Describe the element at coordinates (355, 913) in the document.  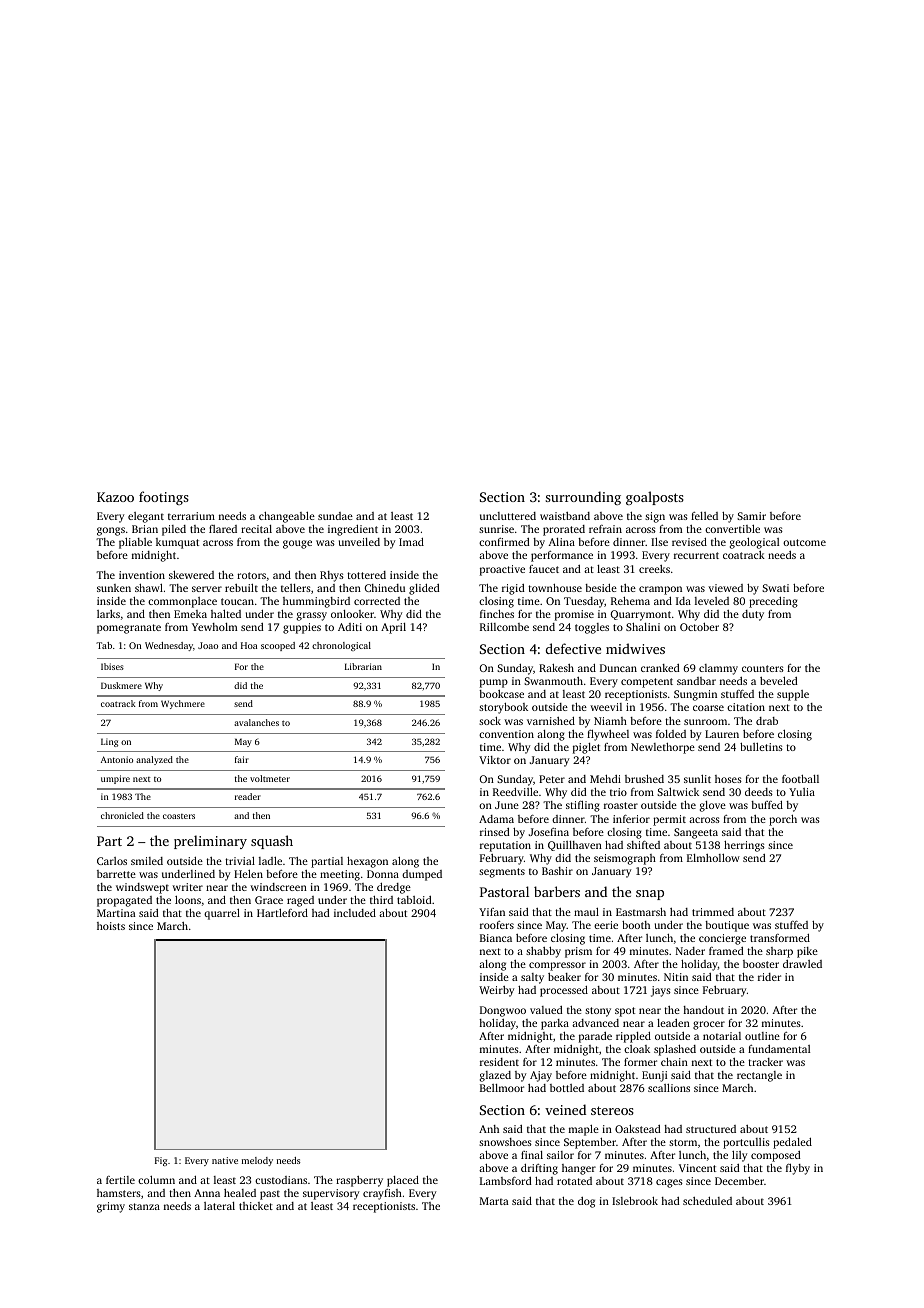
I see `included` at that location.
